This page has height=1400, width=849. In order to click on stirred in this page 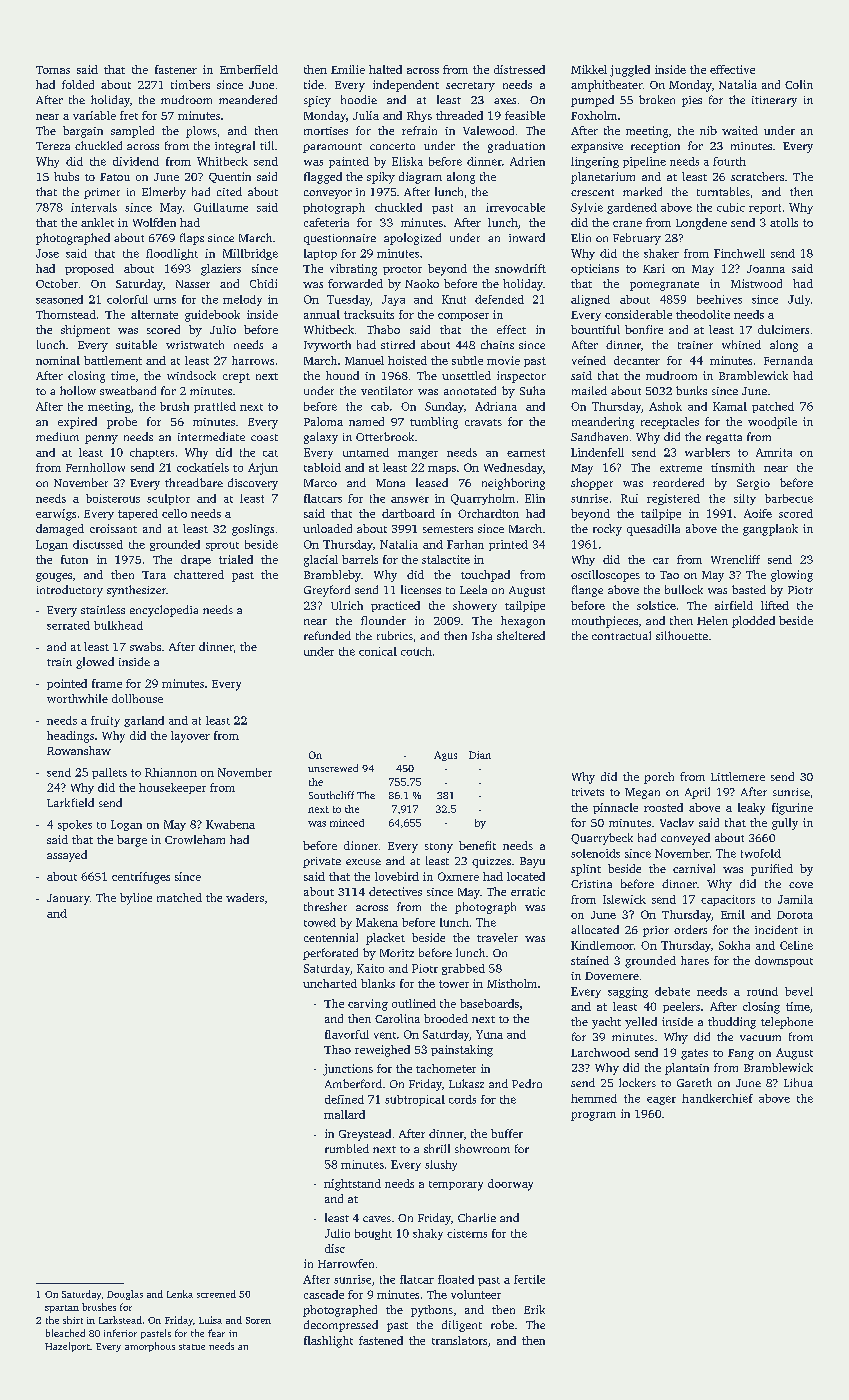, I will do `click(398, 344)`.
